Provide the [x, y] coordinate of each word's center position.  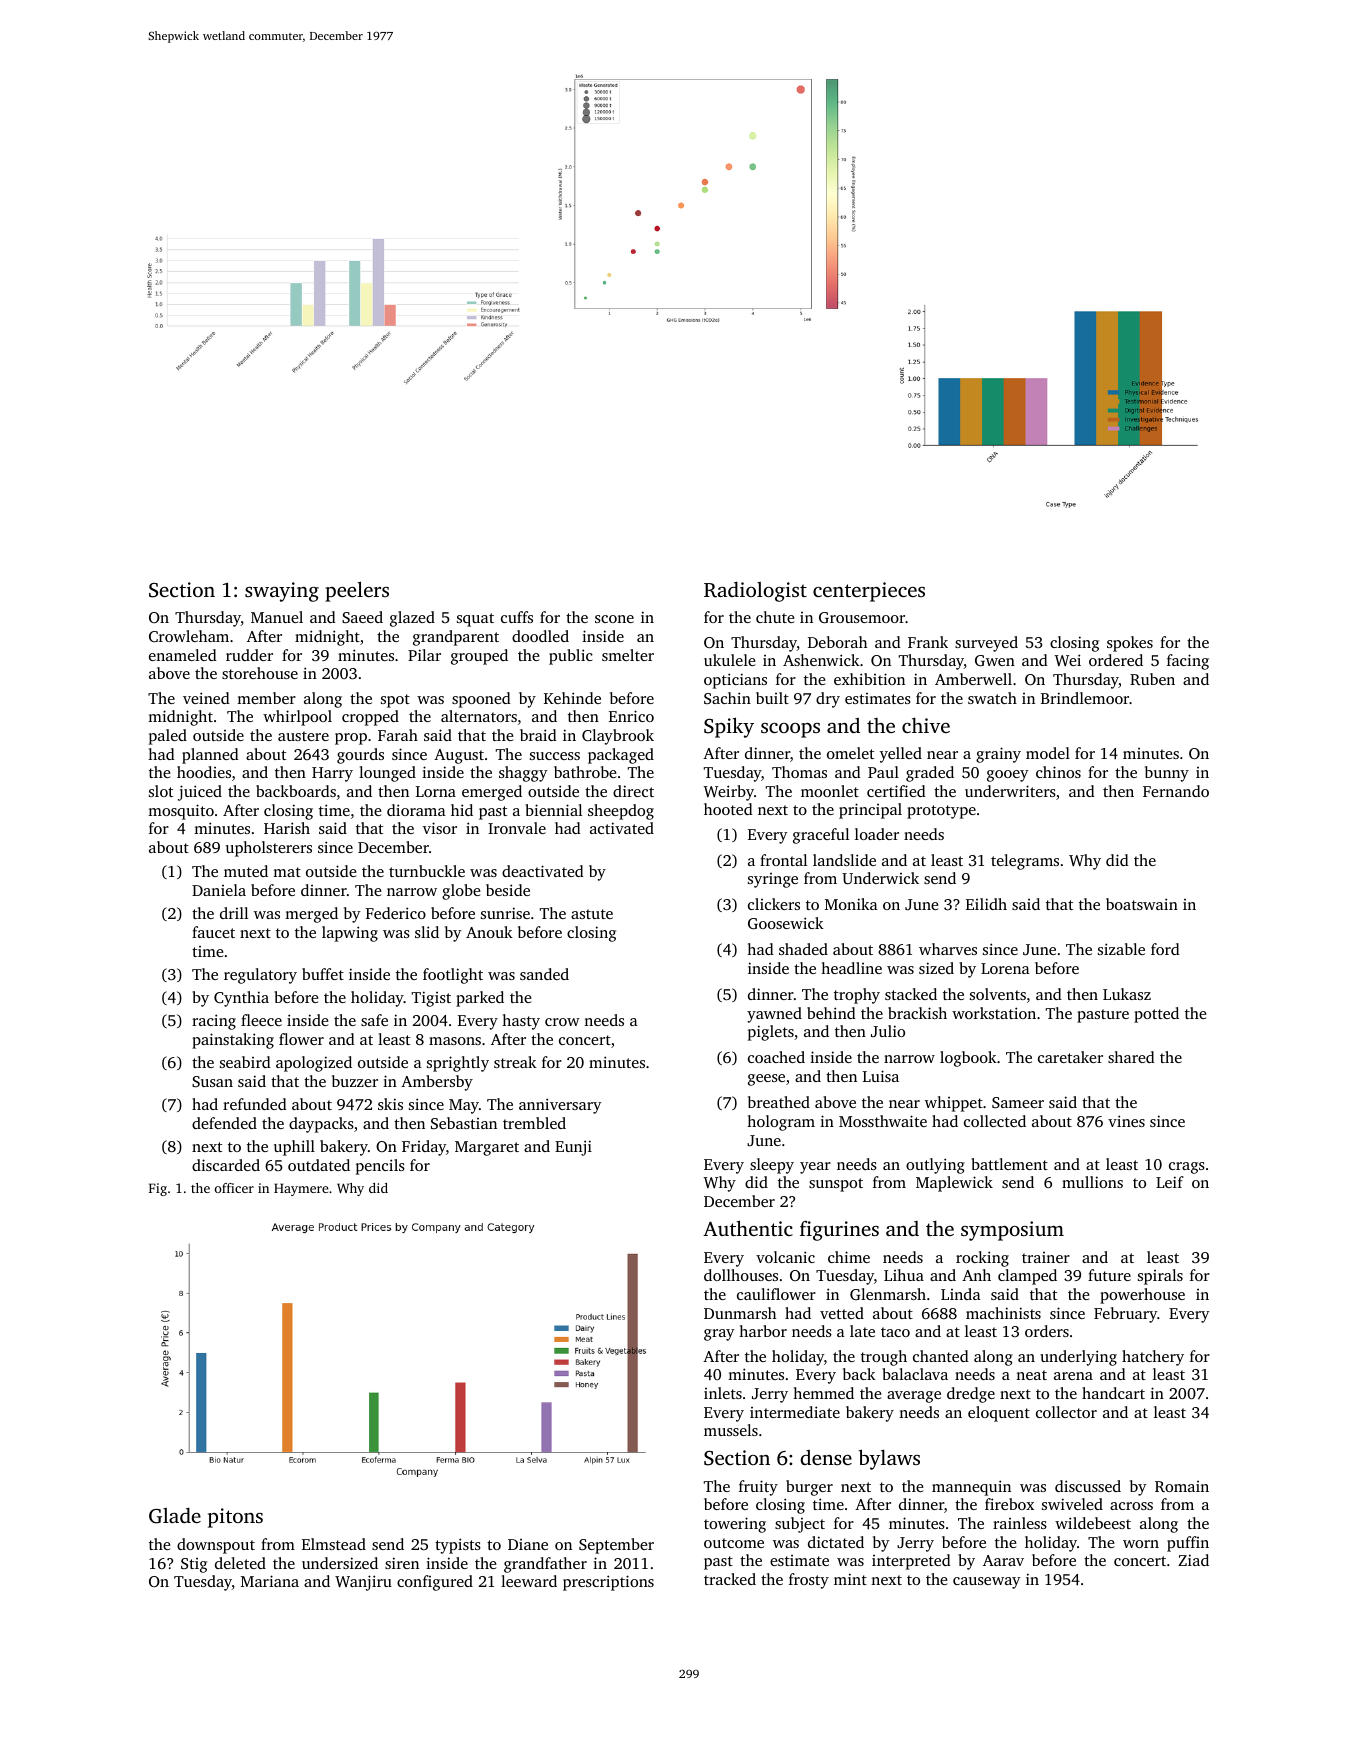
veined [206, 698]
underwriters [1010, 791]
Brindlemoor [1085, 698]
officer [234, 1188]
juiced [200, 793]
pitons [235, 1518]
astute [592, 914]
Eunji [573, 1148]
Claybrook [618, 737]
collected [995, 1121]
